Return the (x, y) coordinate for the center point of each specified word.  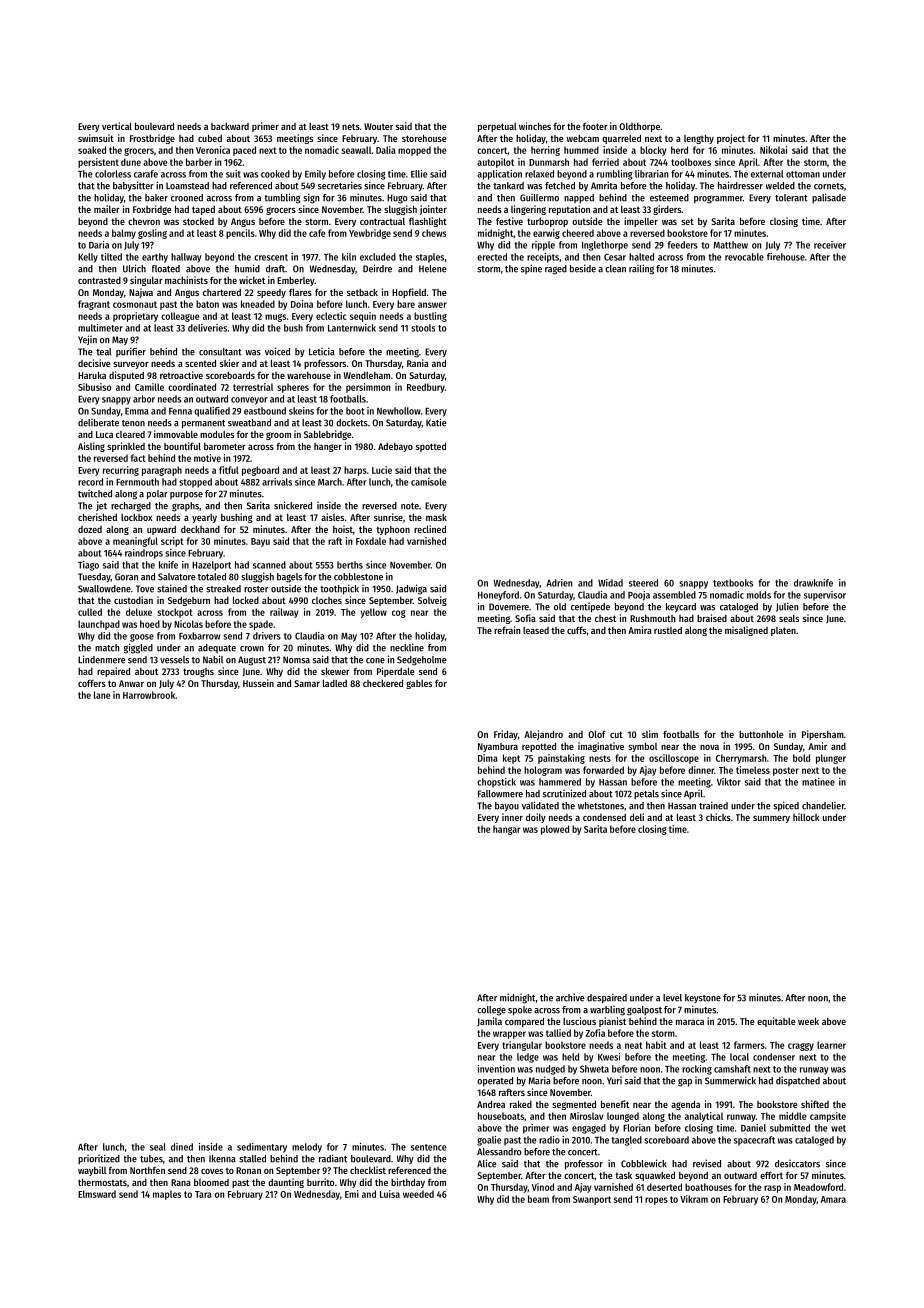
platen (783, 631)
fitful (229, 470)
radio (549, 1140)
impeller (641, 222)
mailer (107, 209)
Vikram (694, 1199)
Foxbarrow (199, 636)
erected (492, 257)
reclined (430, 529)
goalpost (644, 1011)
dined (182, 1147)
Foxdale (371, 541)
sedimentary (262, 1148)
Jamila (489, 1021)
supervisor (825, 596)
